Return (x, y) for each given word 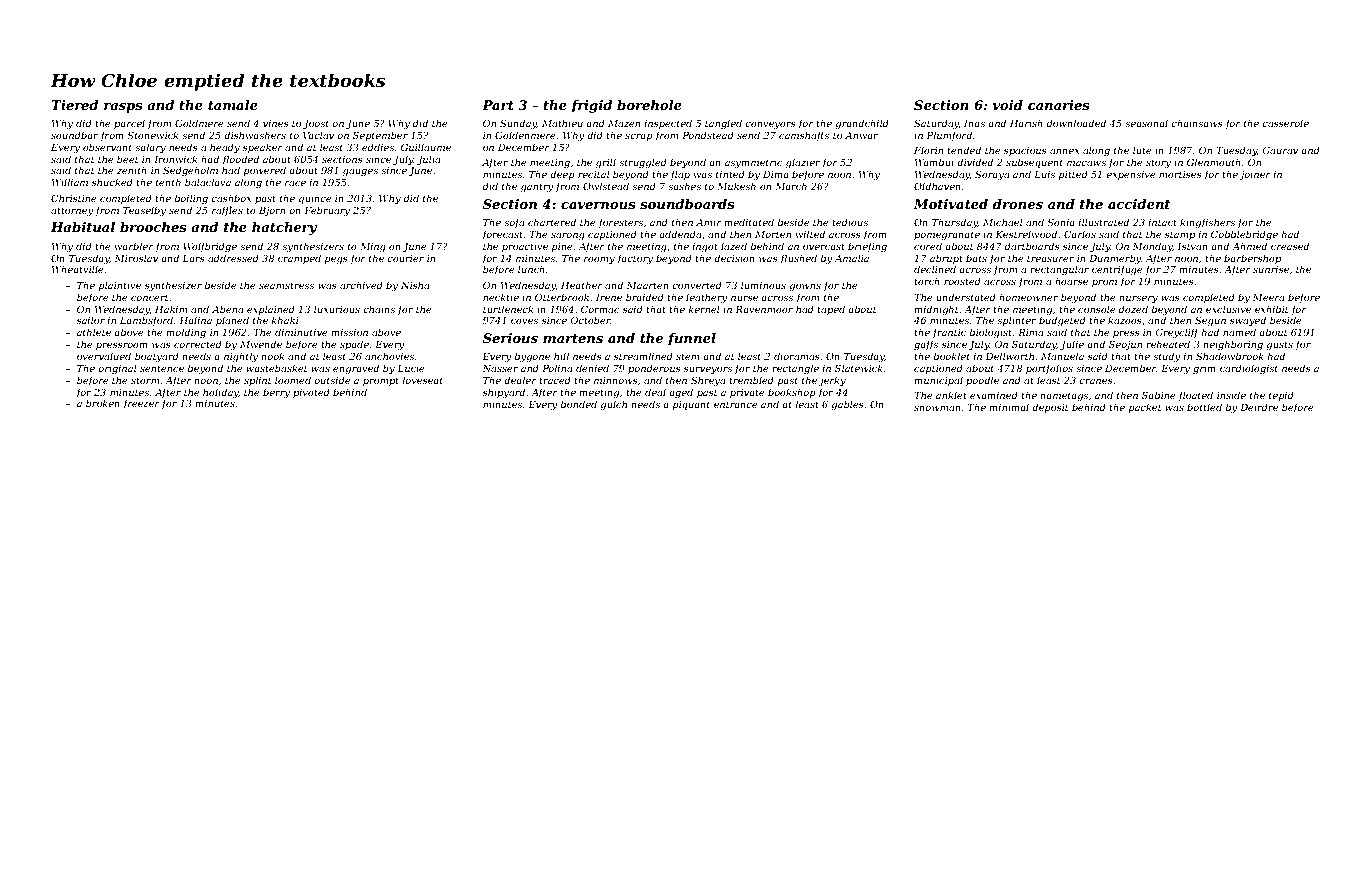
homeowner (1028, 297)
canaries (1059, 105)
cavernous (598, 205)
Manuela (1062, 356)
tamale (233, 105)
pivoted (311, 393)
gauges (360, 172)
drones (1017, 204)
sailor (91, 320)
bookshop (792, 393)
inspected (668, 124)
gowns (805, 287)
